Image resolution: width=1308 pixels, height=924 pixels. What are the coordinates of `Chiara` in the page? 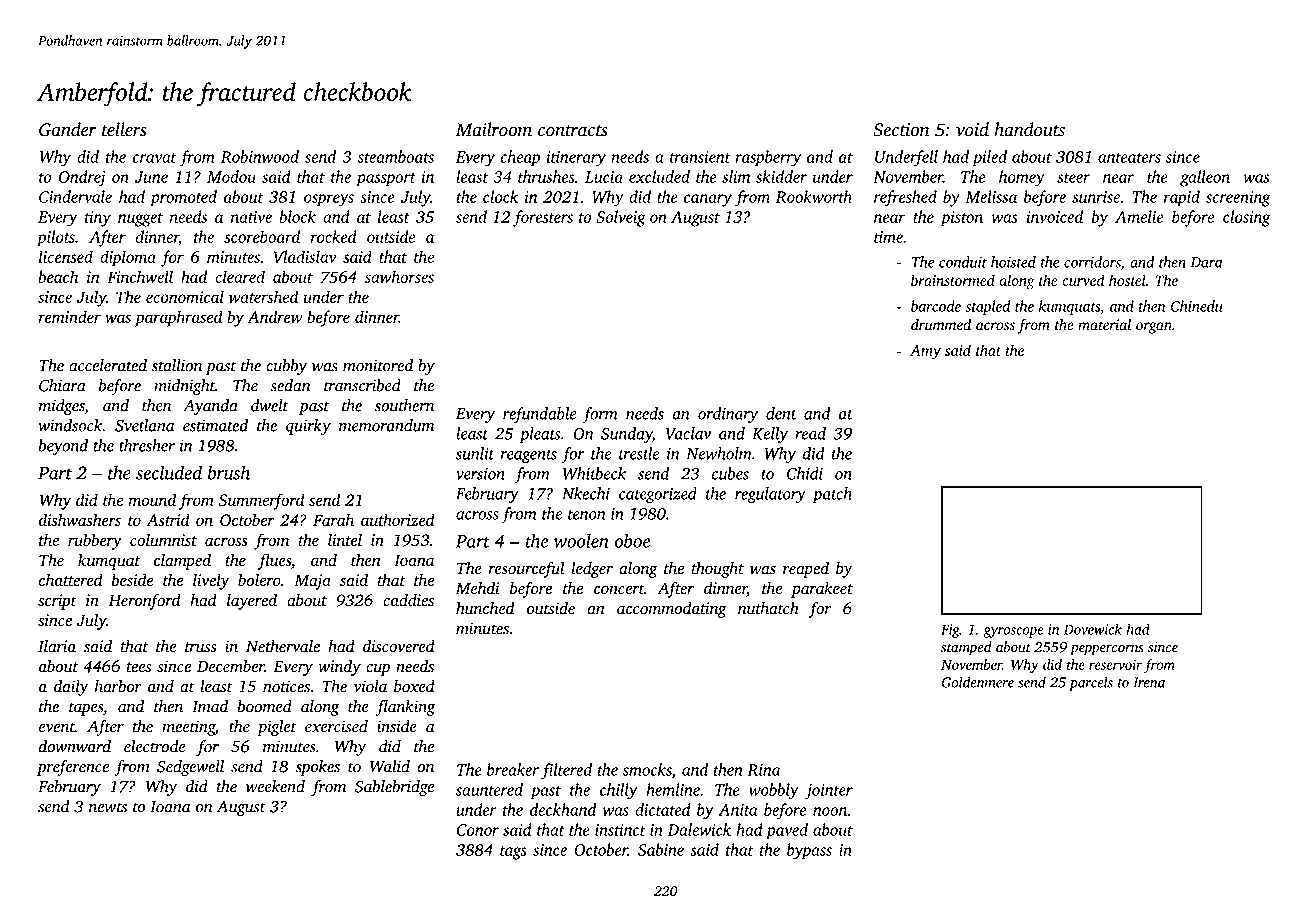 It's located at (62, 385).
